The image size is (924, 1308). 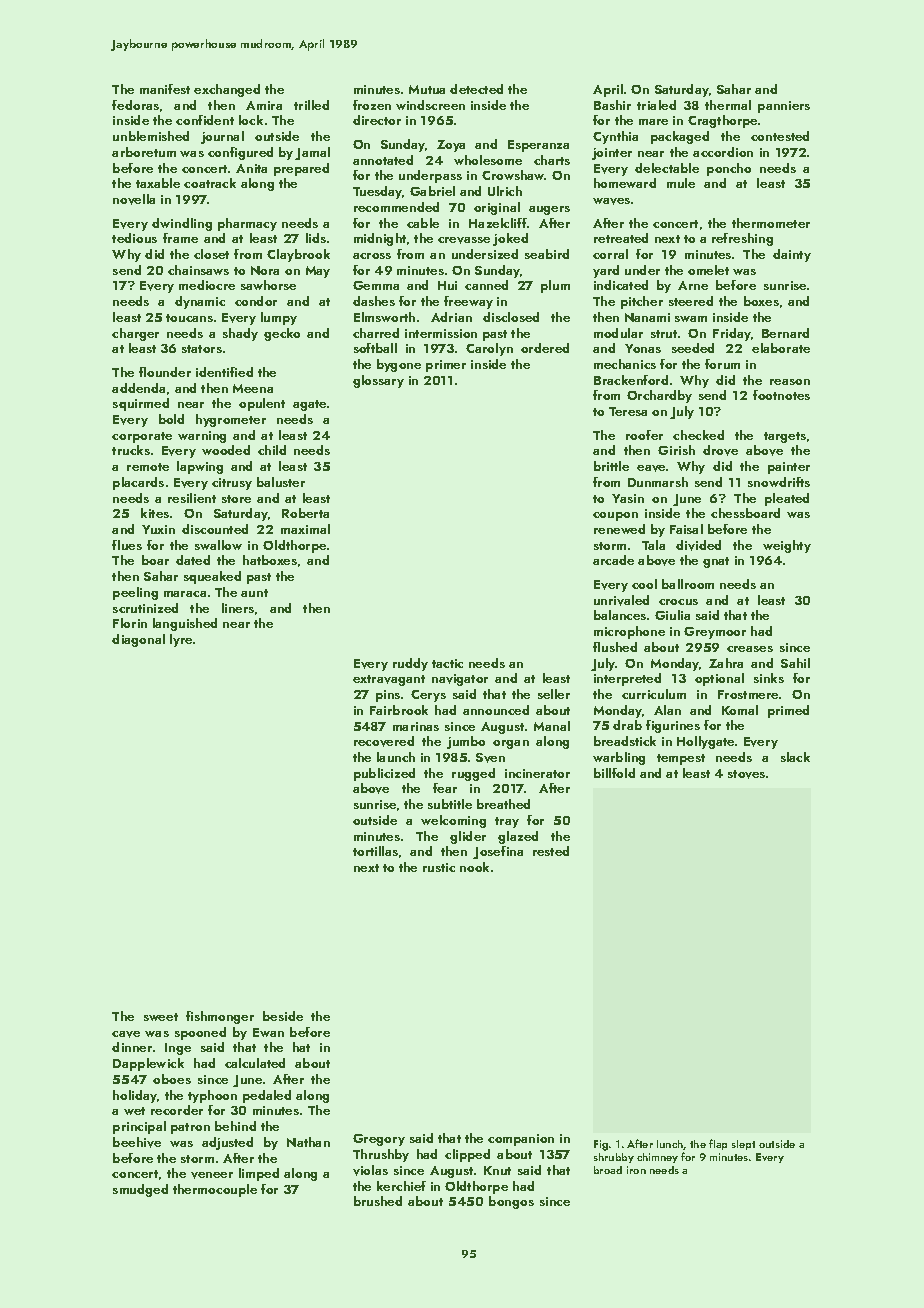 I want to click on iron, so click(x=636, y=1170).
